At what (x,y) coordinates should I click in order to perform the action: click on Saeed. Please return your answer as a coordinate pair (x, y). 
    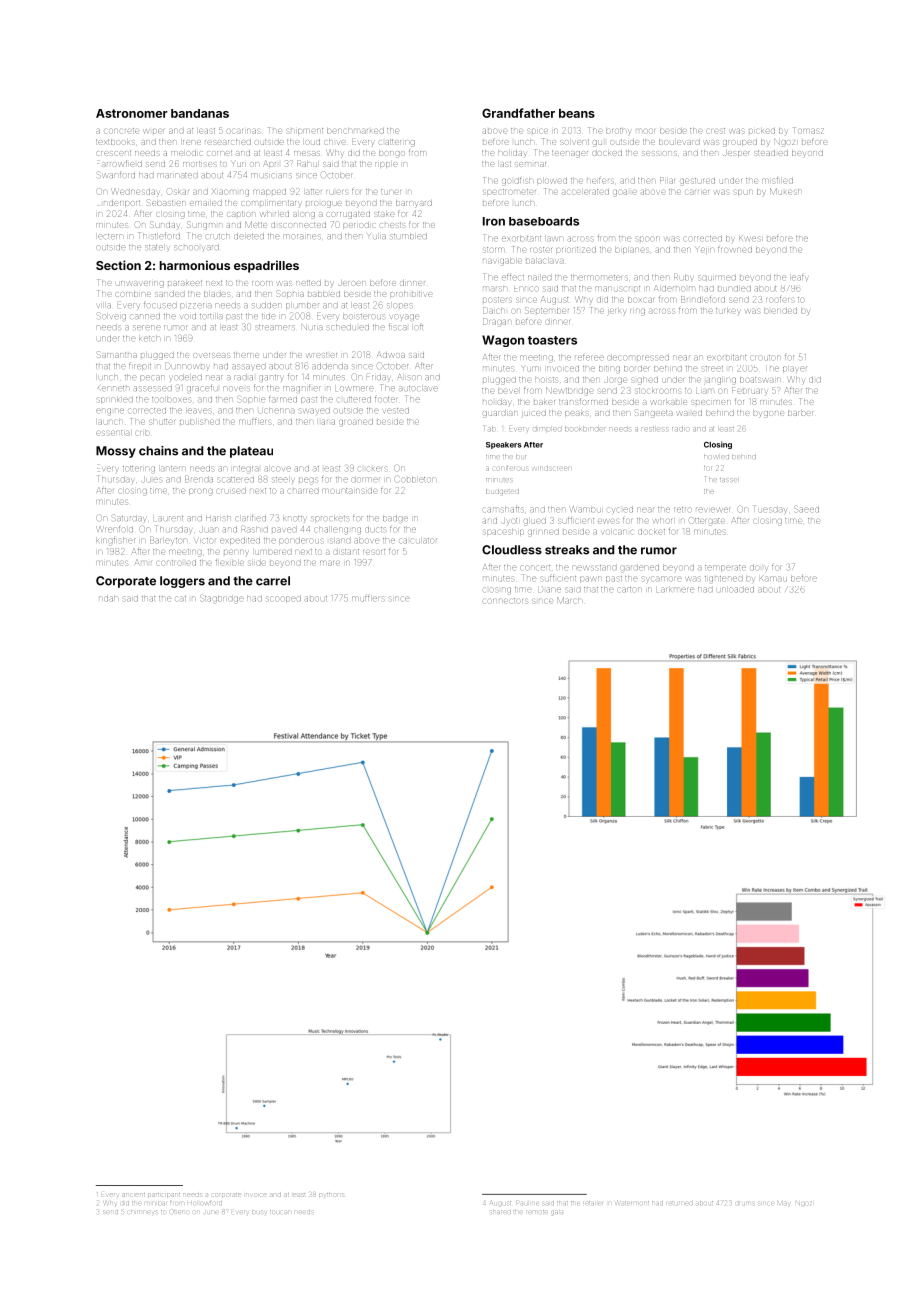
    Looking at the image, I should click on (806, 509).
